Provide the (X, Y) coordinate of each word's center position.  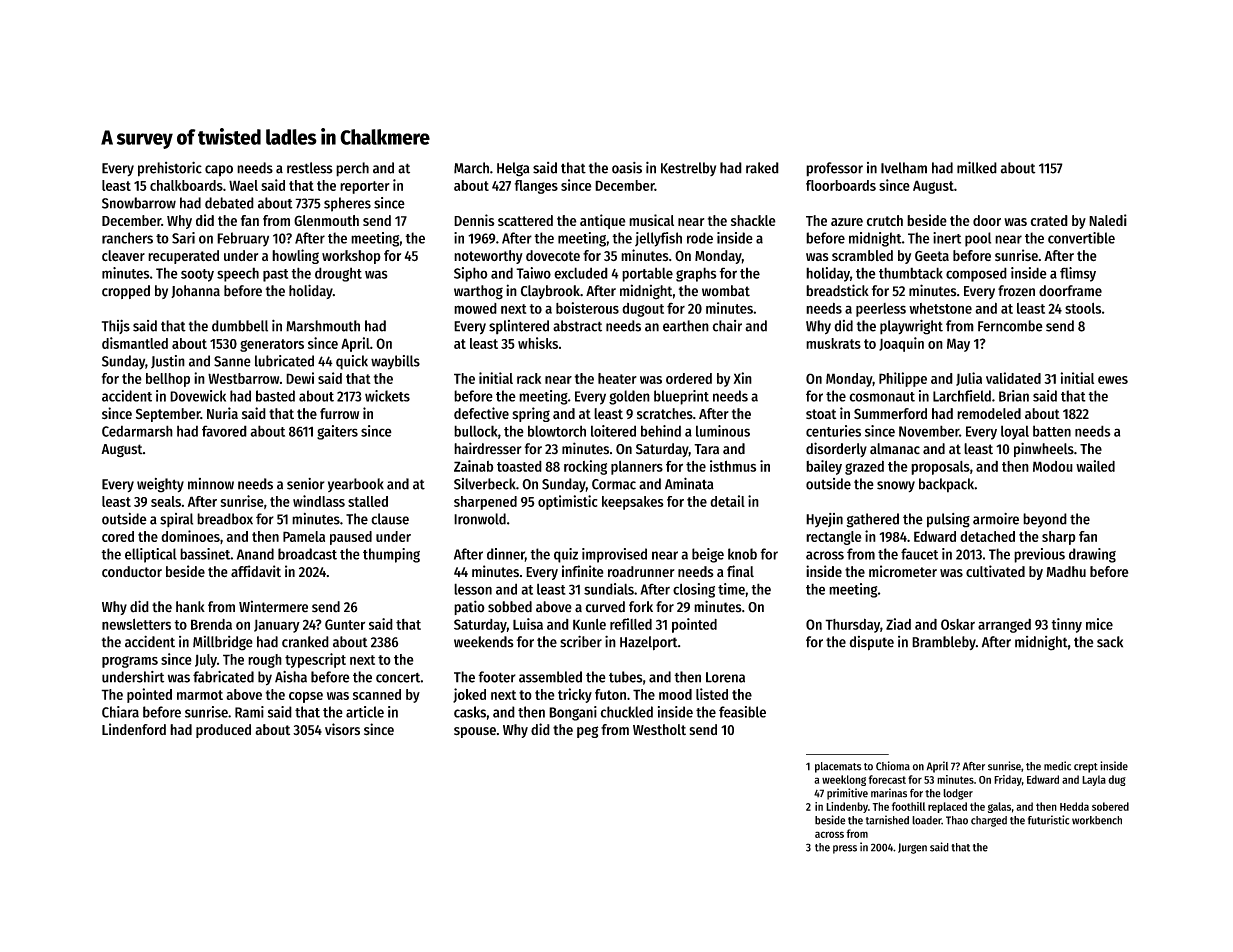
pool (978, 239)
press (845, 849)
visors (342, 729)
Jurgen (912, 848)
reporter (365, 187)
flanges (536, 187)
